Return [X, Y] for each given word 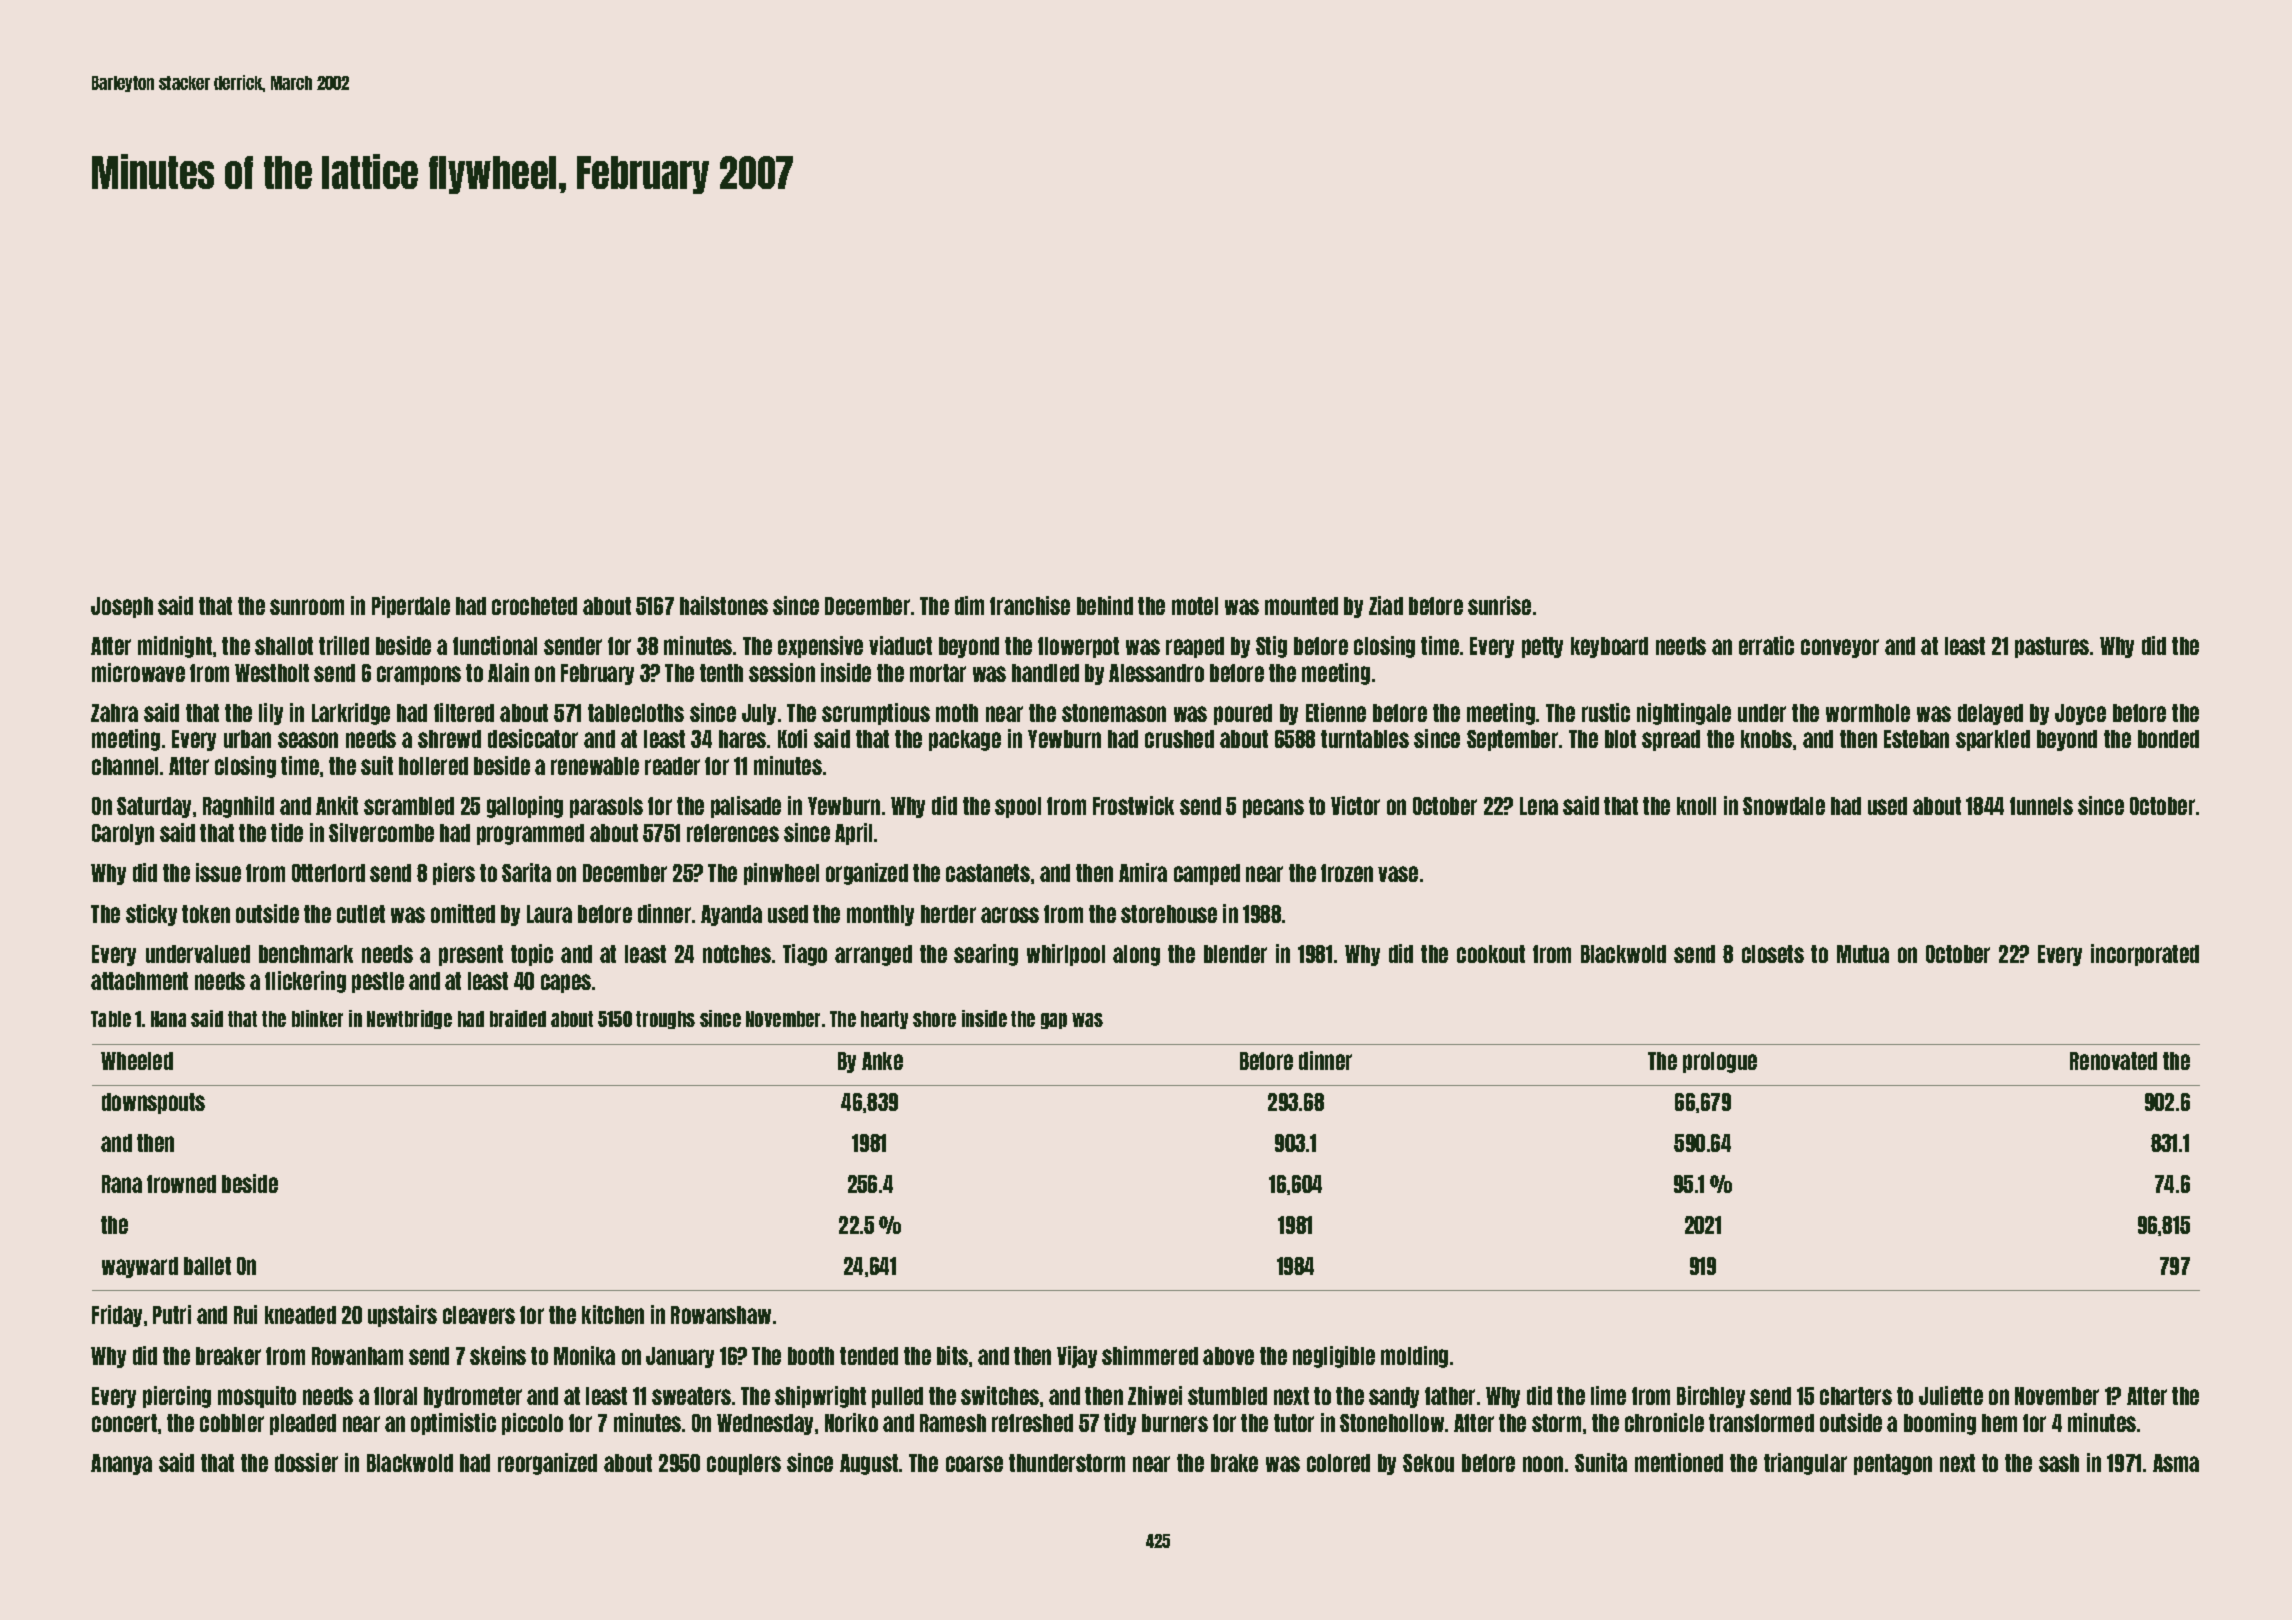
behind [1105, 605]
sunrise [1499, 605]
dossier [306, 1462]
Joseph [122, 607]
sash [2059, 1463]
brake [1234, 1463]
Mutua [1863, 954]
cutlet [361, 914]
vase [1398, 874]
